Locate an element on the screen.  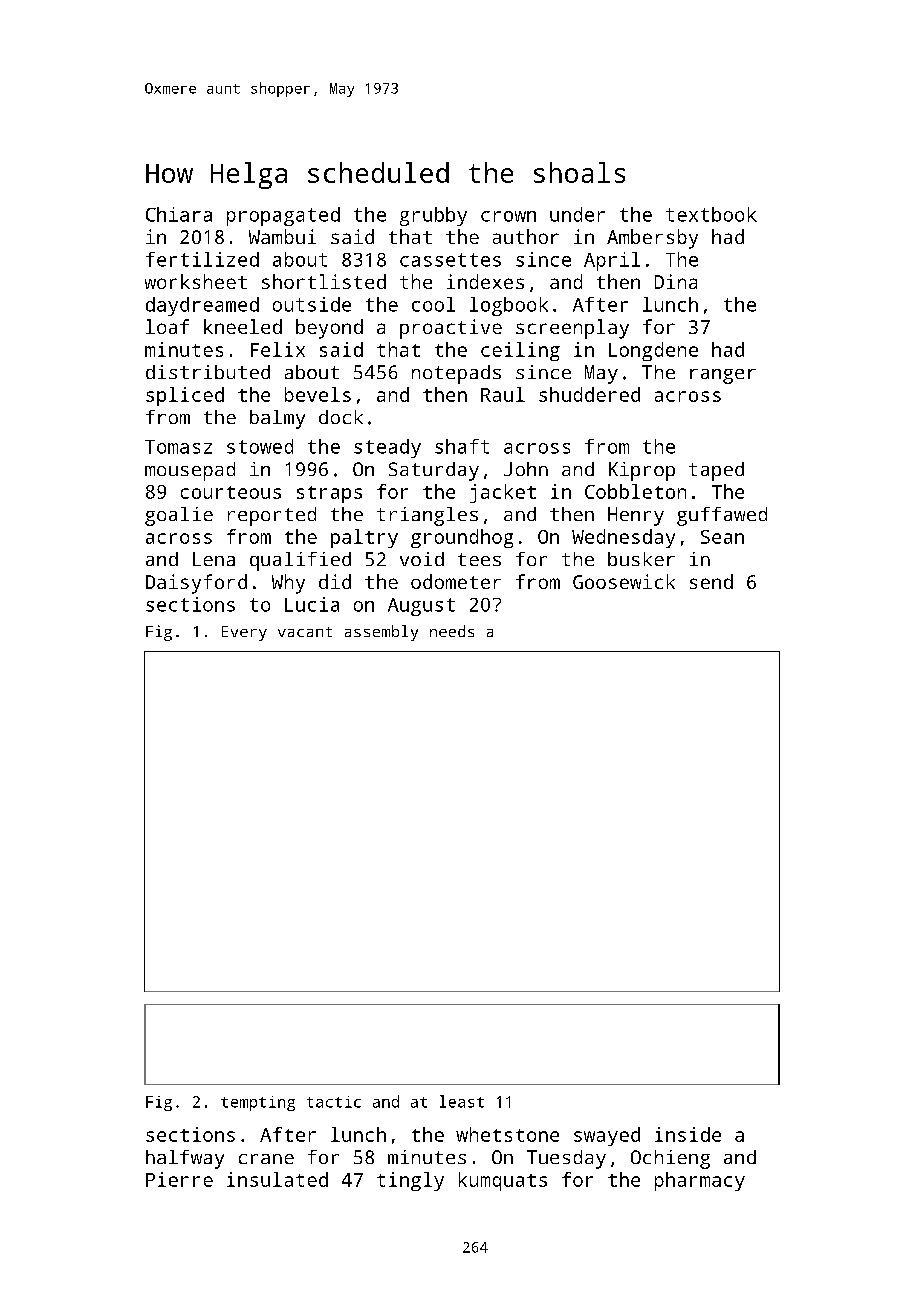
swayed is located at coordinates (607, 1136).
